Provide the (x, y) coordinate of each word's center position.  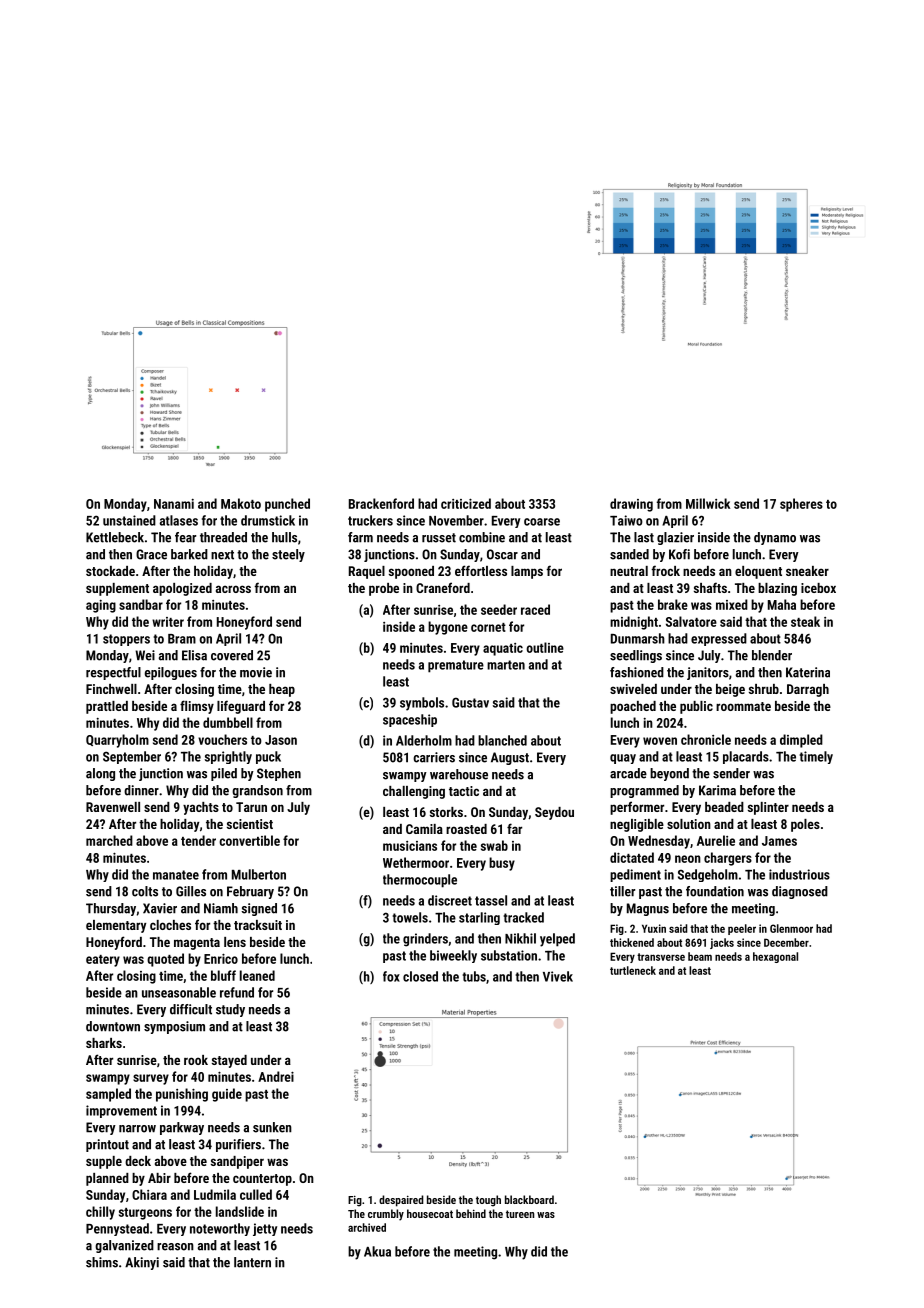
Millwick (708, 503)
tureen (520, 1214)
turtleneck (633, 970)
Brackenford (381, 503)
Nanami (174, 504)
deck (138, 1161)
